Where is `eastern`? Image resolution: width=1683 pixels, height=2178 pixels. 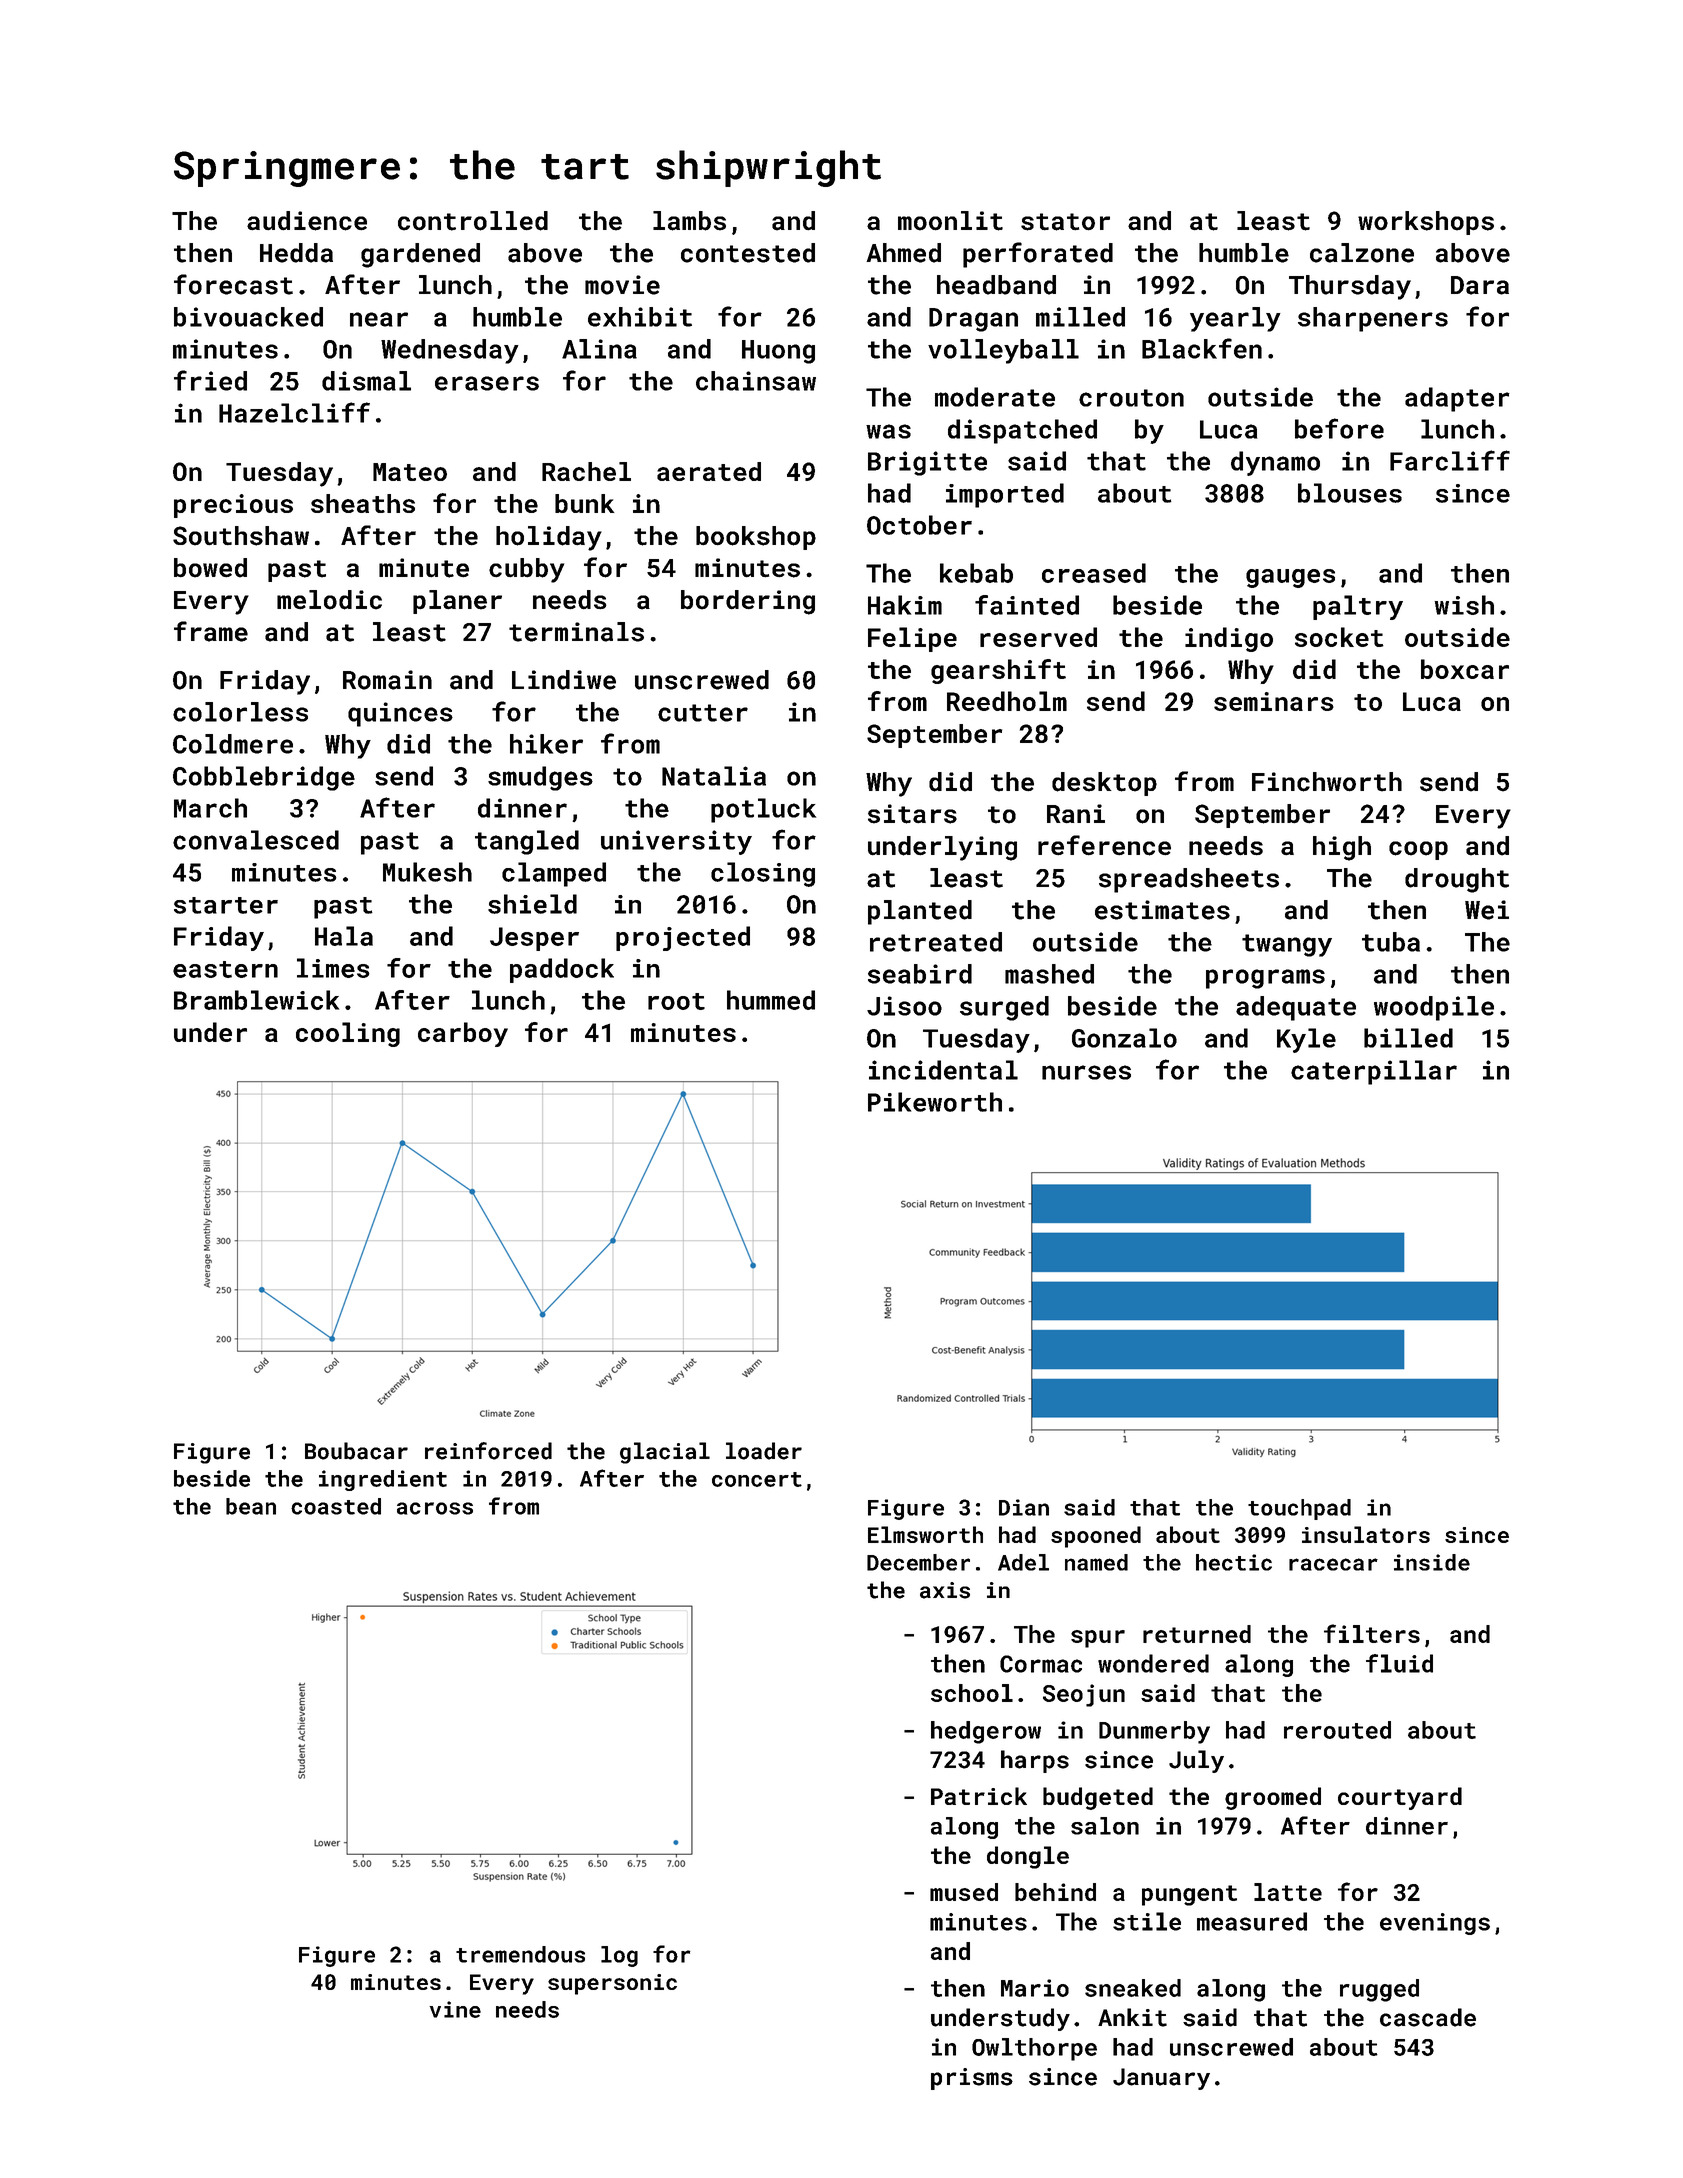
eastern is located at coordinates (225, 969).
